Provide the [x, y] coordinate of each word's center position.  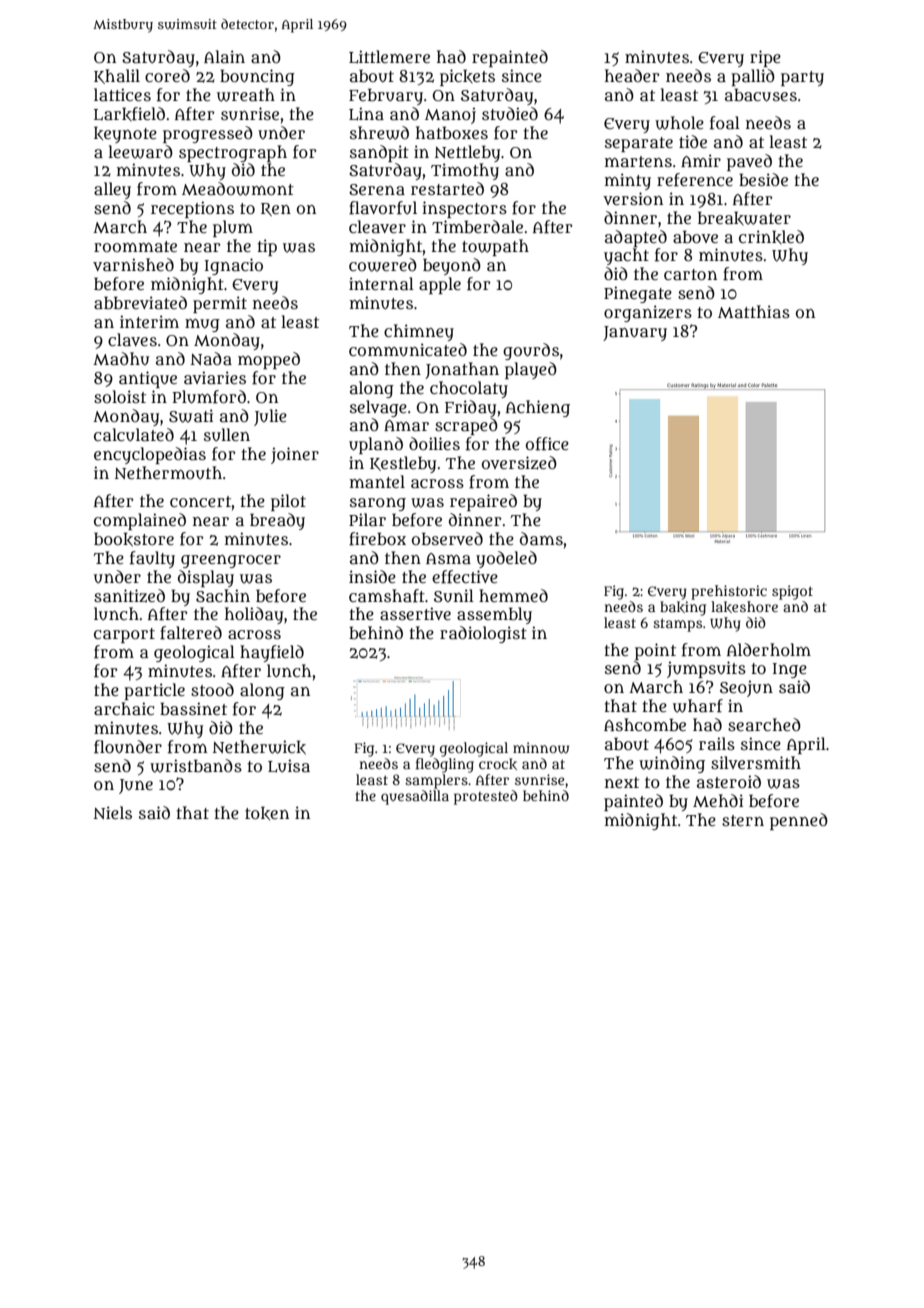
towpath [495, 247]
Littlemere [389, 57]
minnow [541, 748]
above [695, 236]
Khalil [117, 76]
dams [541, 538]
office [547, 444]
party [802, 78]
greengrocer [231, 561]
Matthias [754, 311]
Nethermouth [168, 473]
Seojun [746, 688]
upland [376, 445]
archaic [124, 708]
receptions [192, 209]
